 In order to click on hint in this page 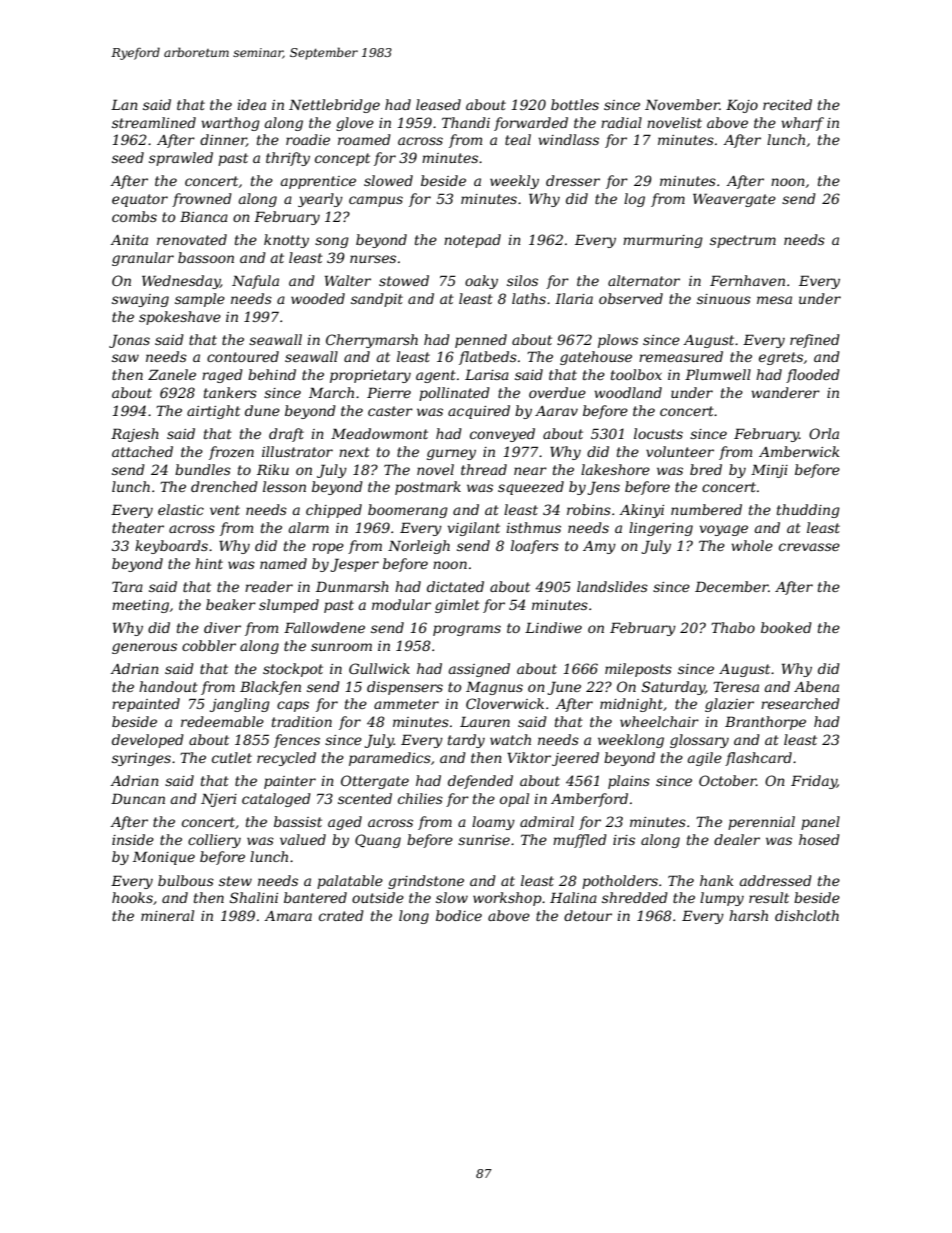, I will do `click(209, 563)`.
